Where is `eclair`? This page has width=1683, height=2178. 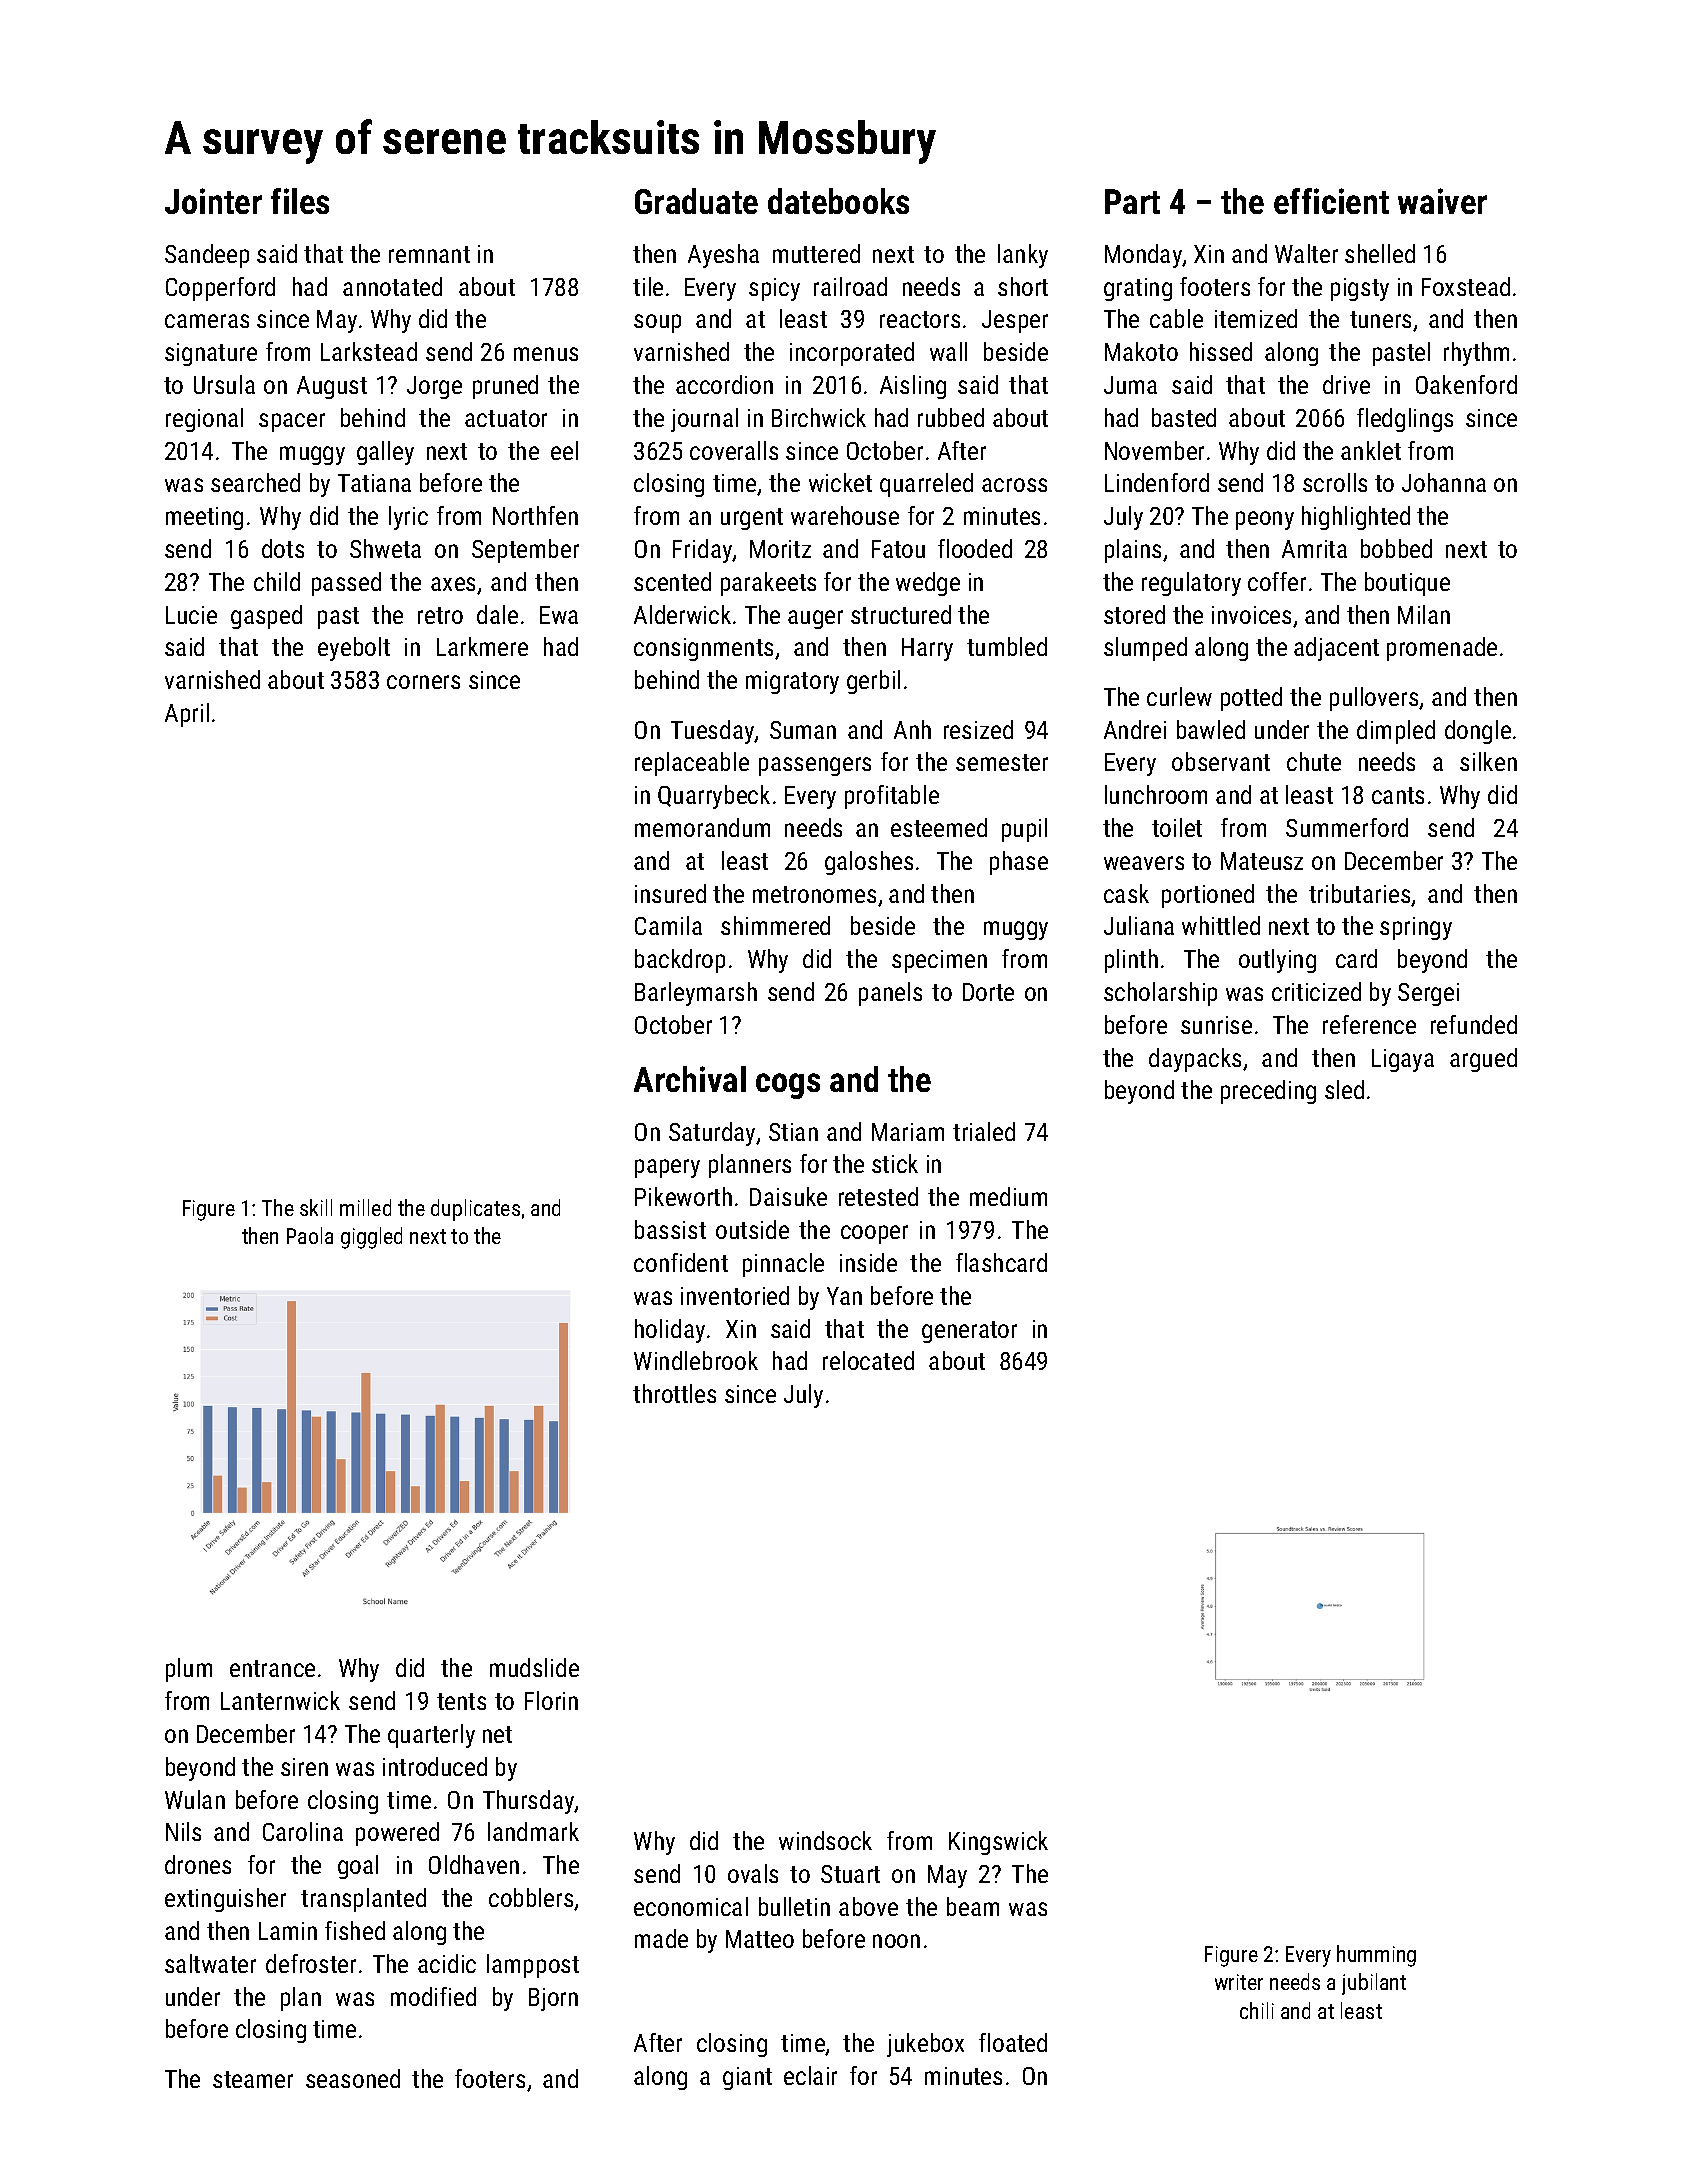 eclair is located at coordinates (810, 2075).
